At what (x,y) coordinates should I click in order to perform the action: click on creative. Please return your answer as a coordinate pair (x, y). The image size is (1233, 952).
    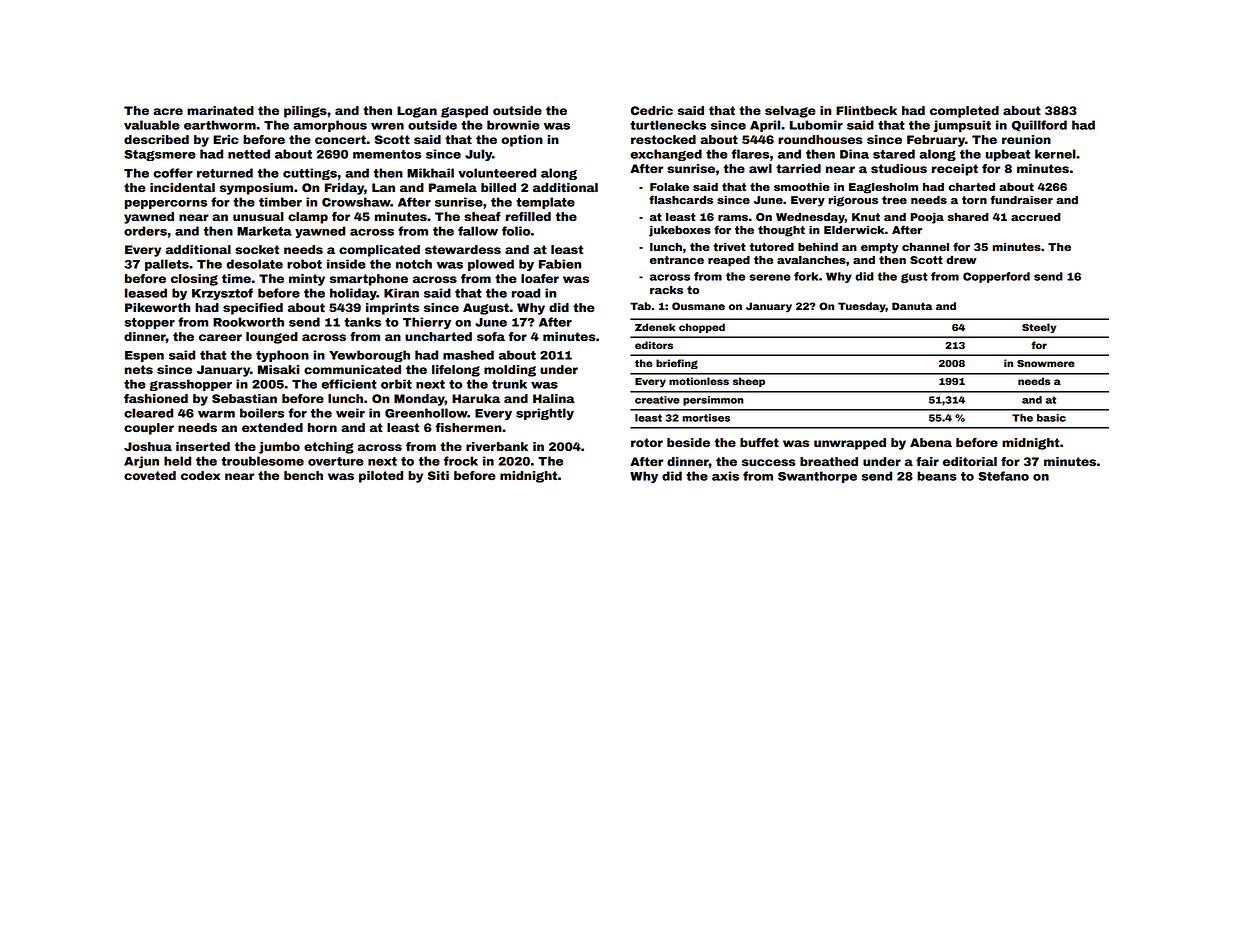
    Looking at the image, I should click on (657, 400).
